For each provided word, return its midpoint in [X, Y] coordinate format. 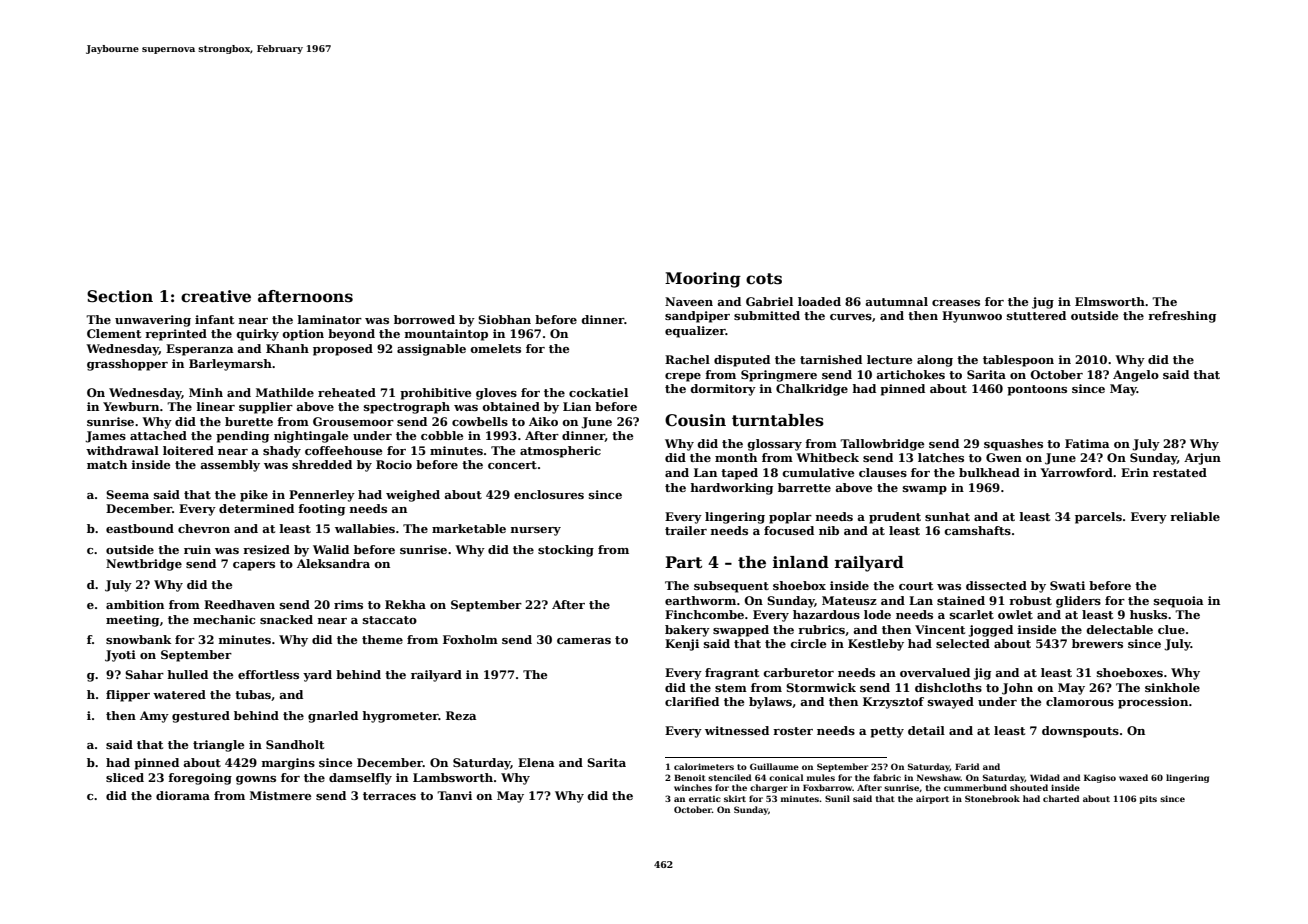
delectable [1120, 629]
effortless [268, 674]
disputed [742, 361]
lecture [889, 359]
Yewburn [131, 406]
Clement [114, 333]
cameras [584, 641]
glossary [775, 445]
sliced [125, 777]
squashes [1013, 445]
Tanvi [454, 795]
